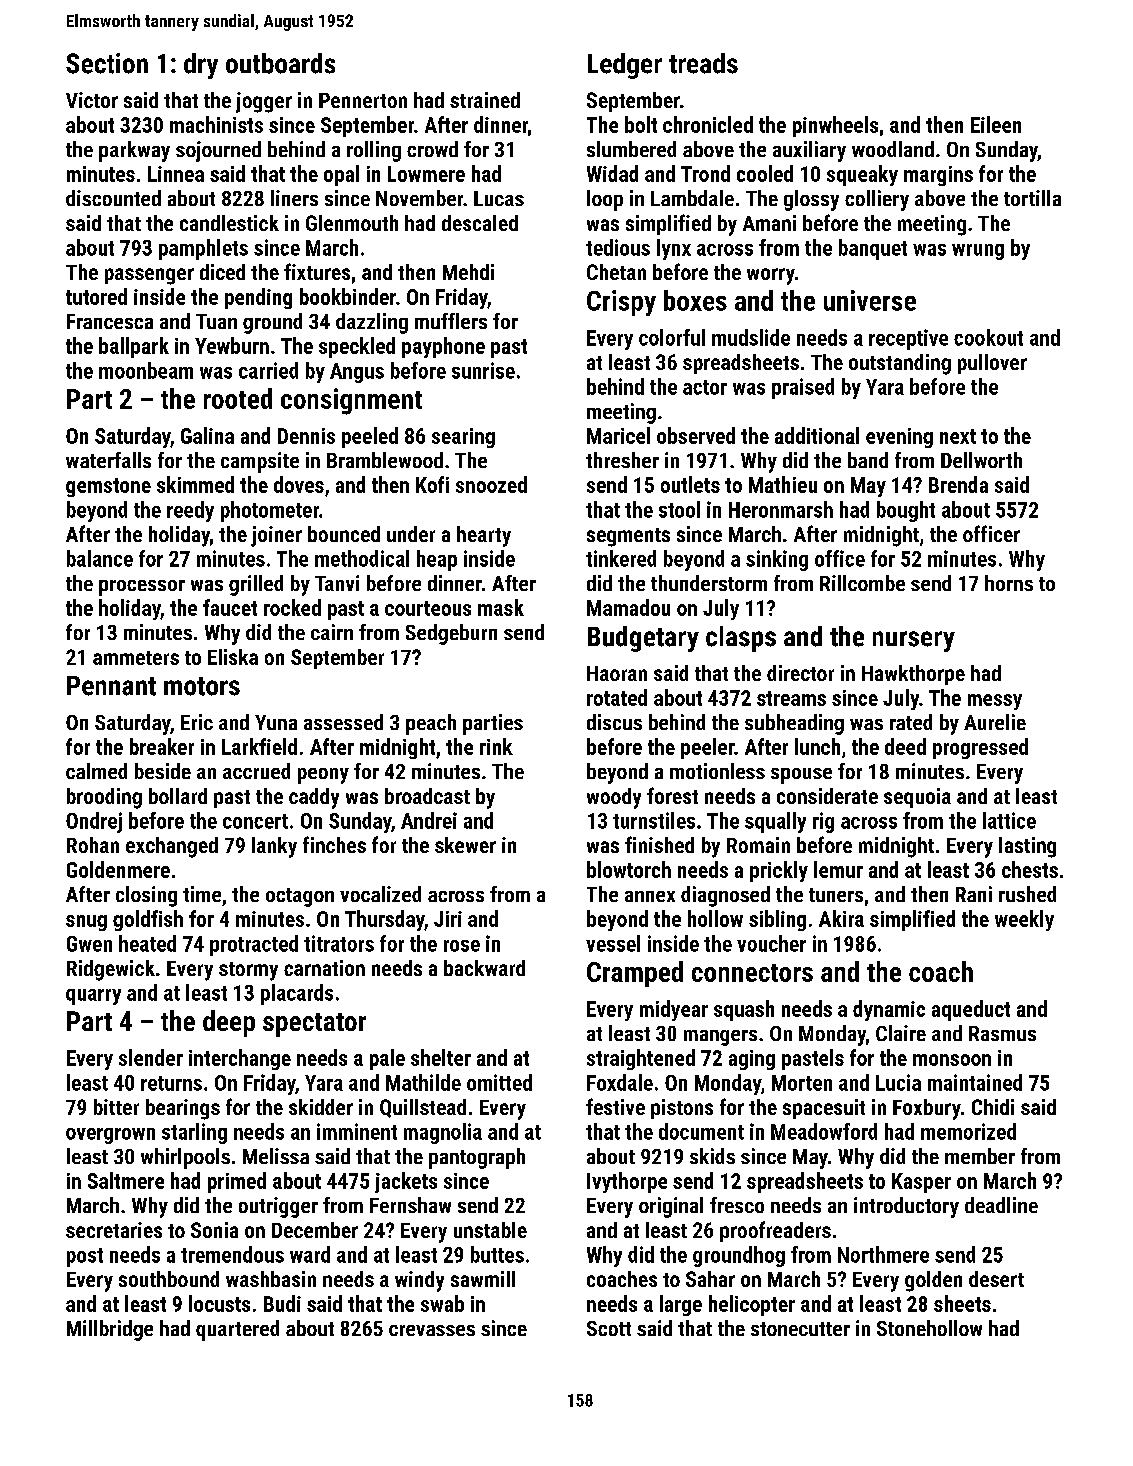 The width and height of the screenshot is (1133, 1466). I want to click on weekly, so click(1024, 920).
